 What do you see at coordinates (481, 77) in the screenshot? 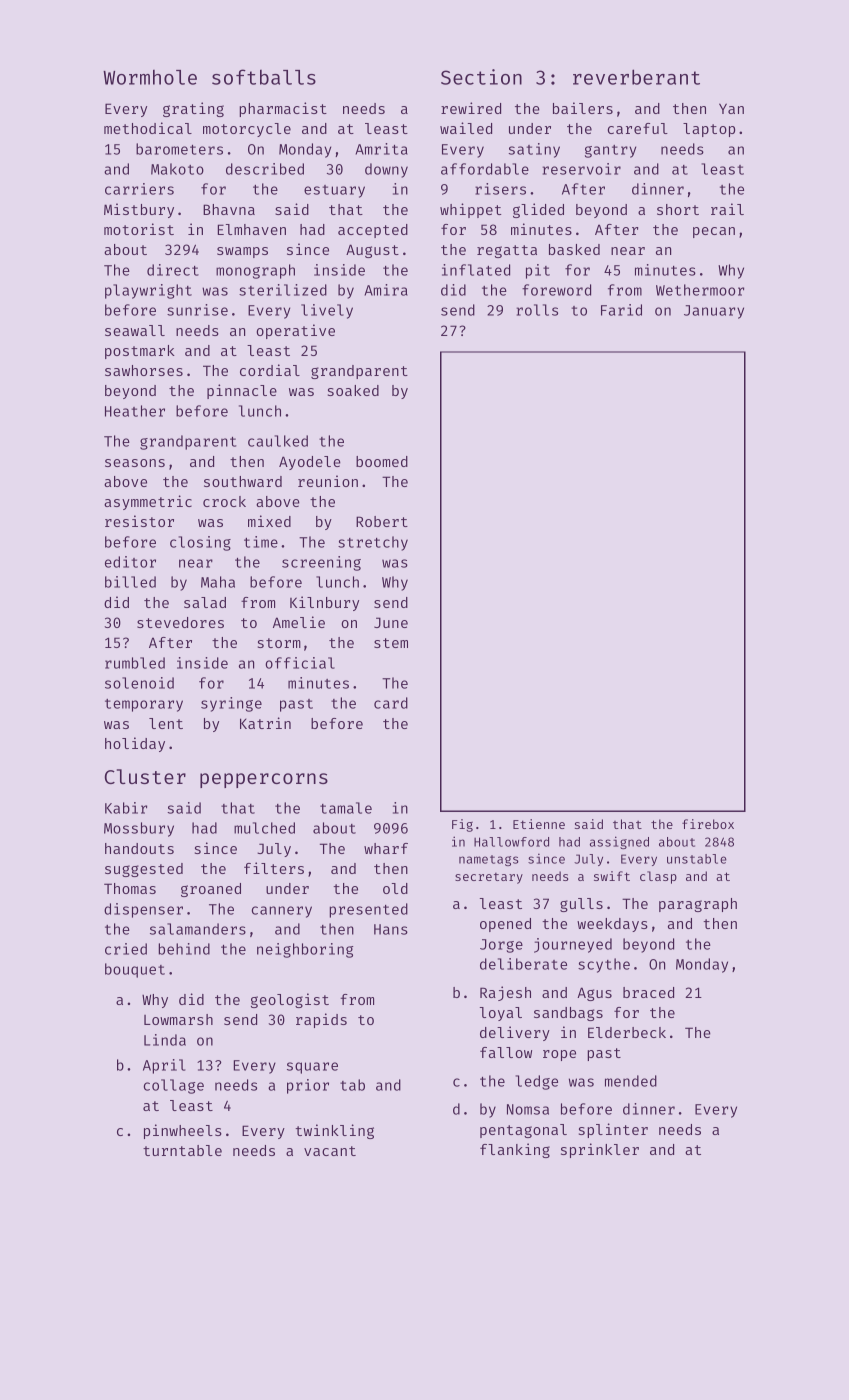
I see `Section` at bounding box center [481, 77].
